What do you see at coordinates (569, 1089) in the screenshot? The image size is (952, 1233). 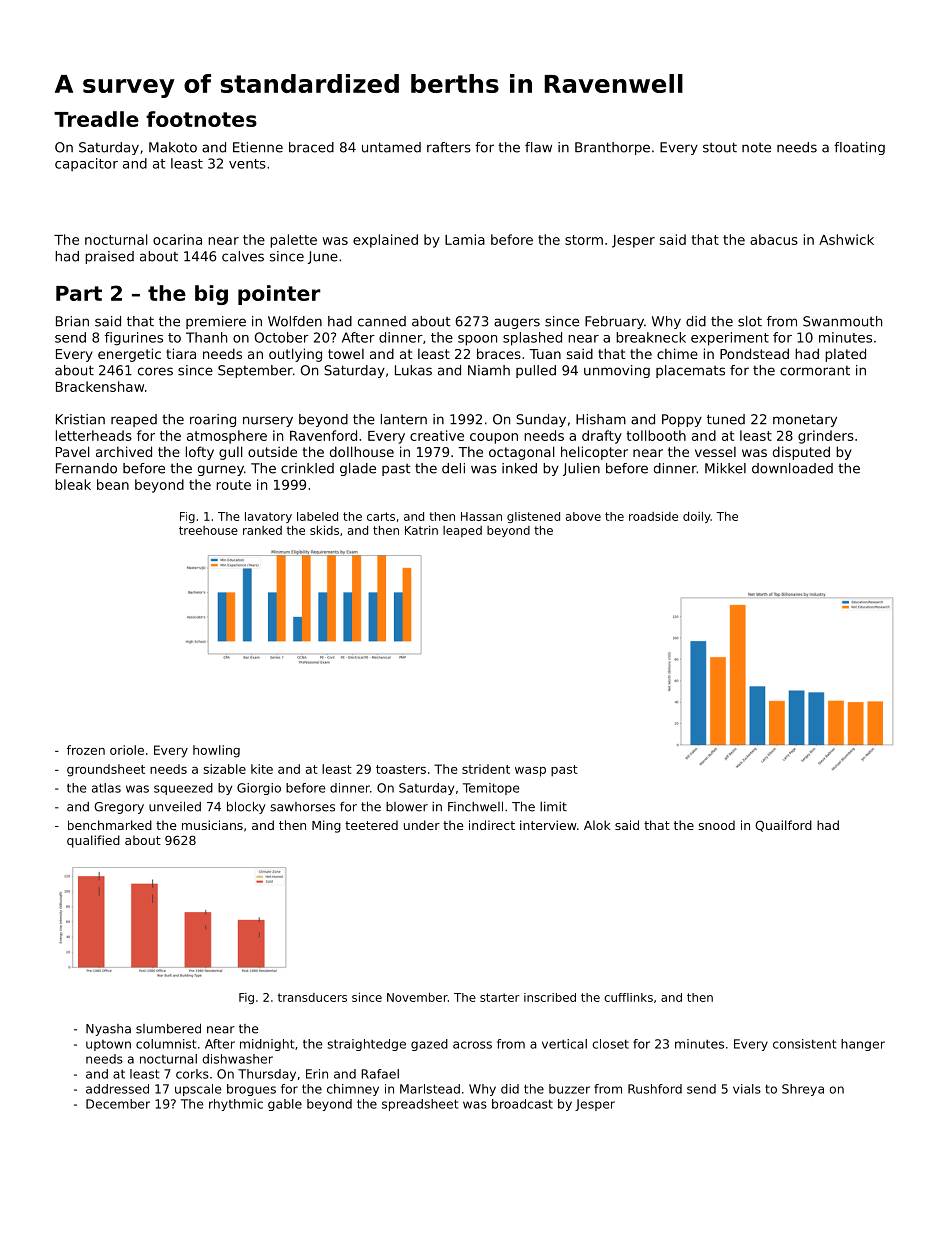 I see `buzzer` at bounding box center [569, 1089].
